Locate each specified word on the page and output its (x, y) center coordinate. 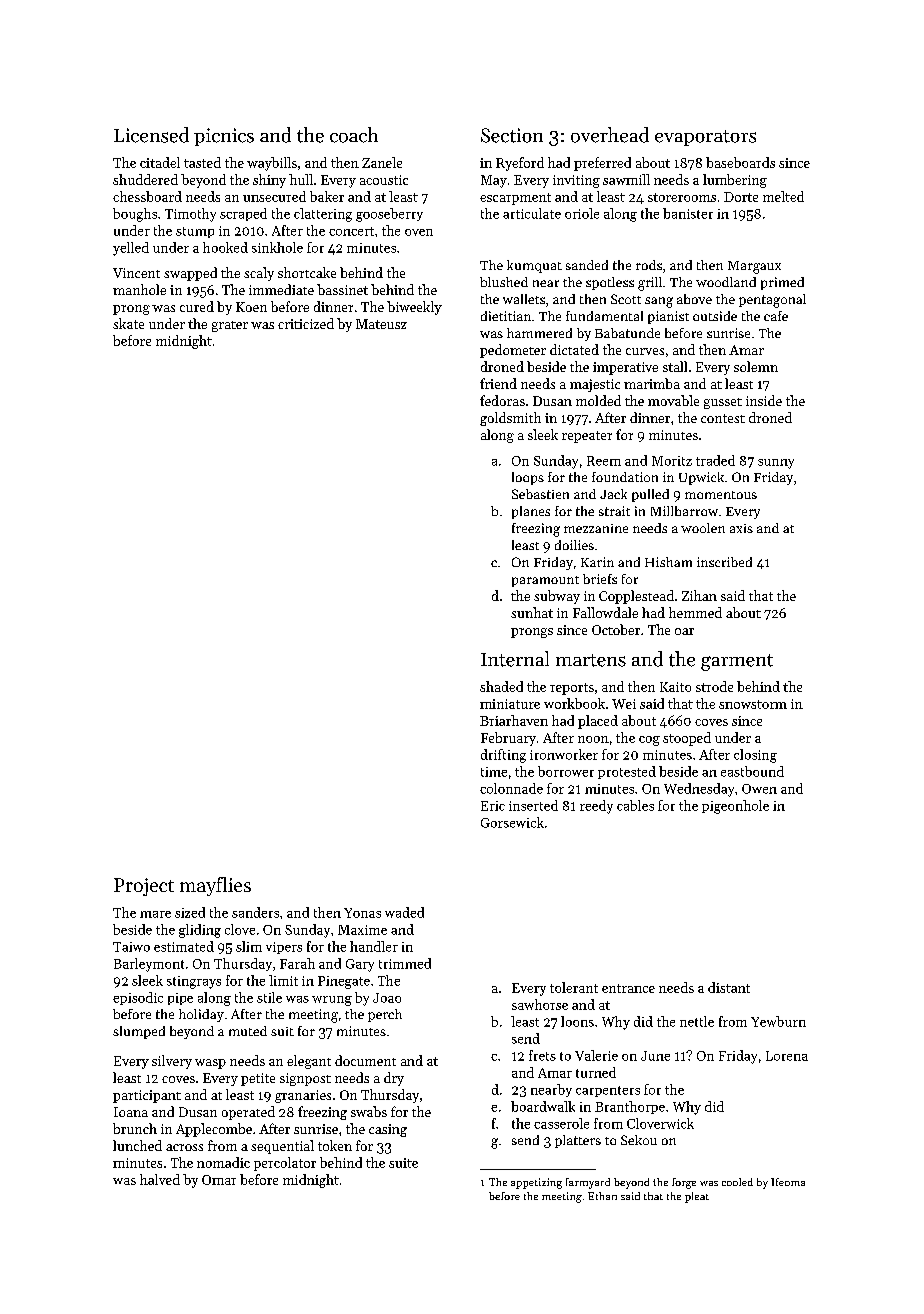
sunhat (532, 612)
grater (230, 326)
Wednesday (699, 790)
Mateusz (381, 324)
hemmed (695, 612)
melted (783, 196)
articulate (532, 213)
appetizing (536, 1183)
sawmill (626, 179)
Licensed (151, 135)
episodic (138, 998)
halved (160, 1179)
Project (144, 887)
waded (404, 912)
